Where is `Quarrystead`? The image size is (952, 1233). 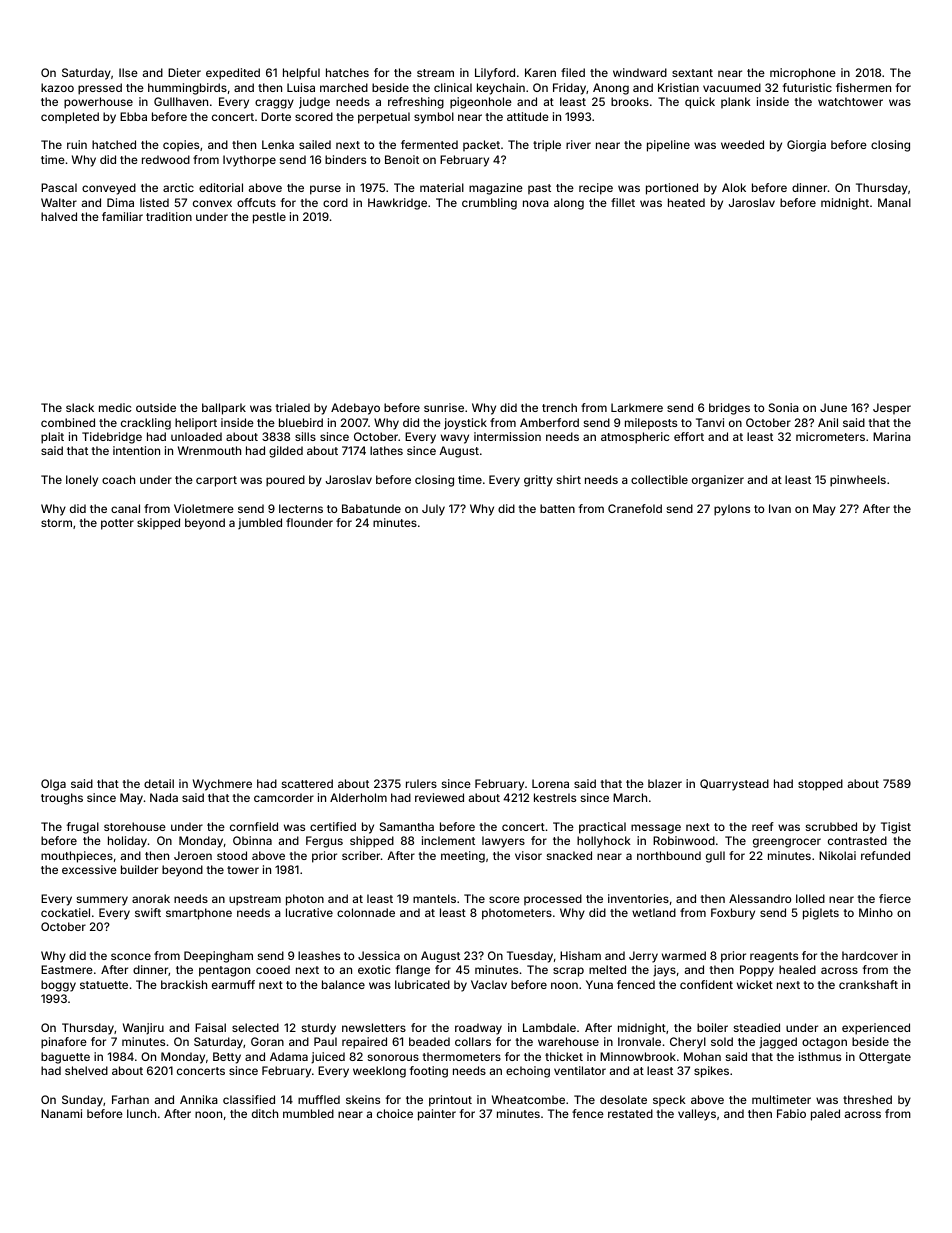 Quarrystead is located at coordinates (734, 785).
